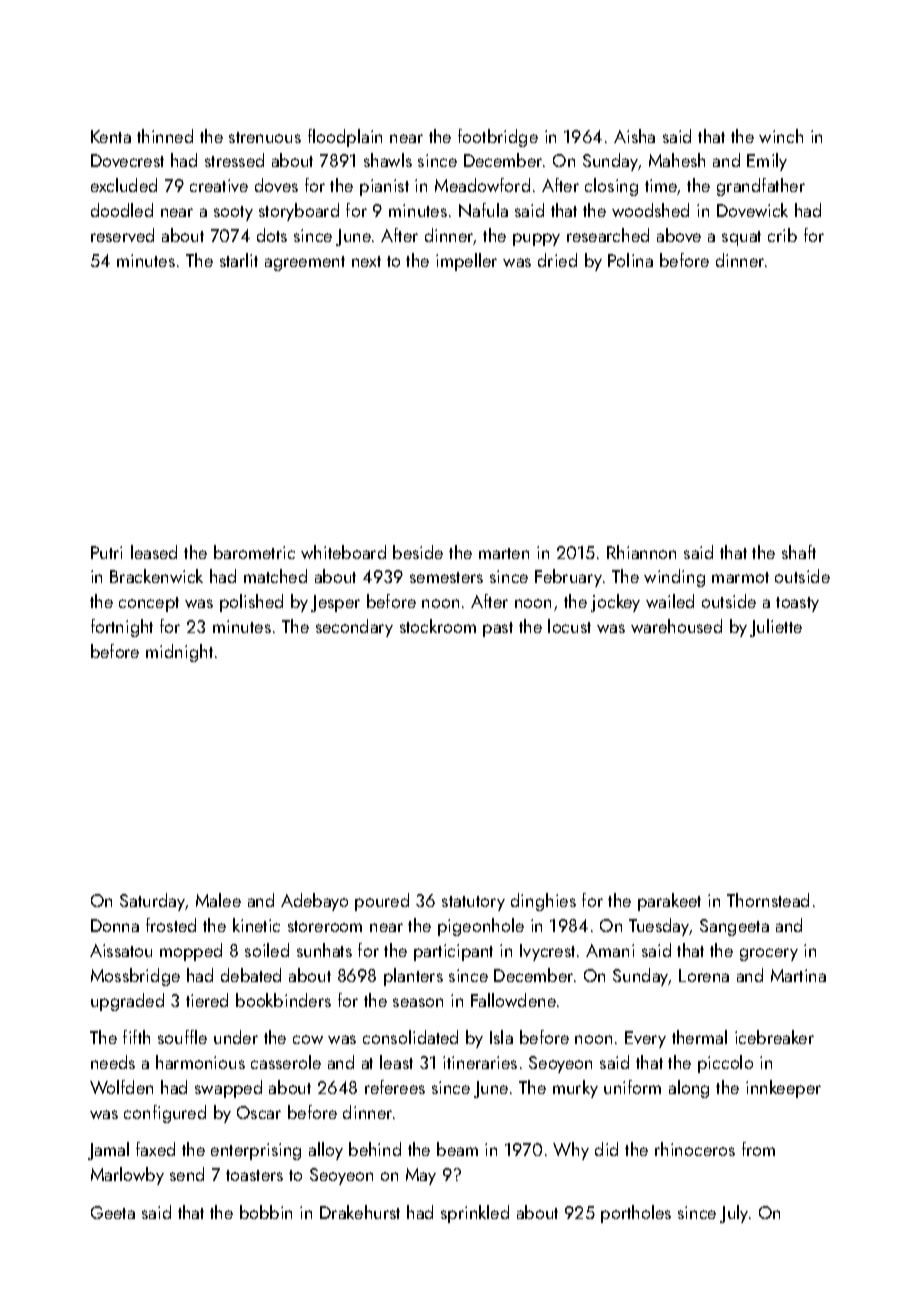  What do you see at coordinates (165, 136) in the screenshot?
I see `thinned` at bounding box center [165, 136].
